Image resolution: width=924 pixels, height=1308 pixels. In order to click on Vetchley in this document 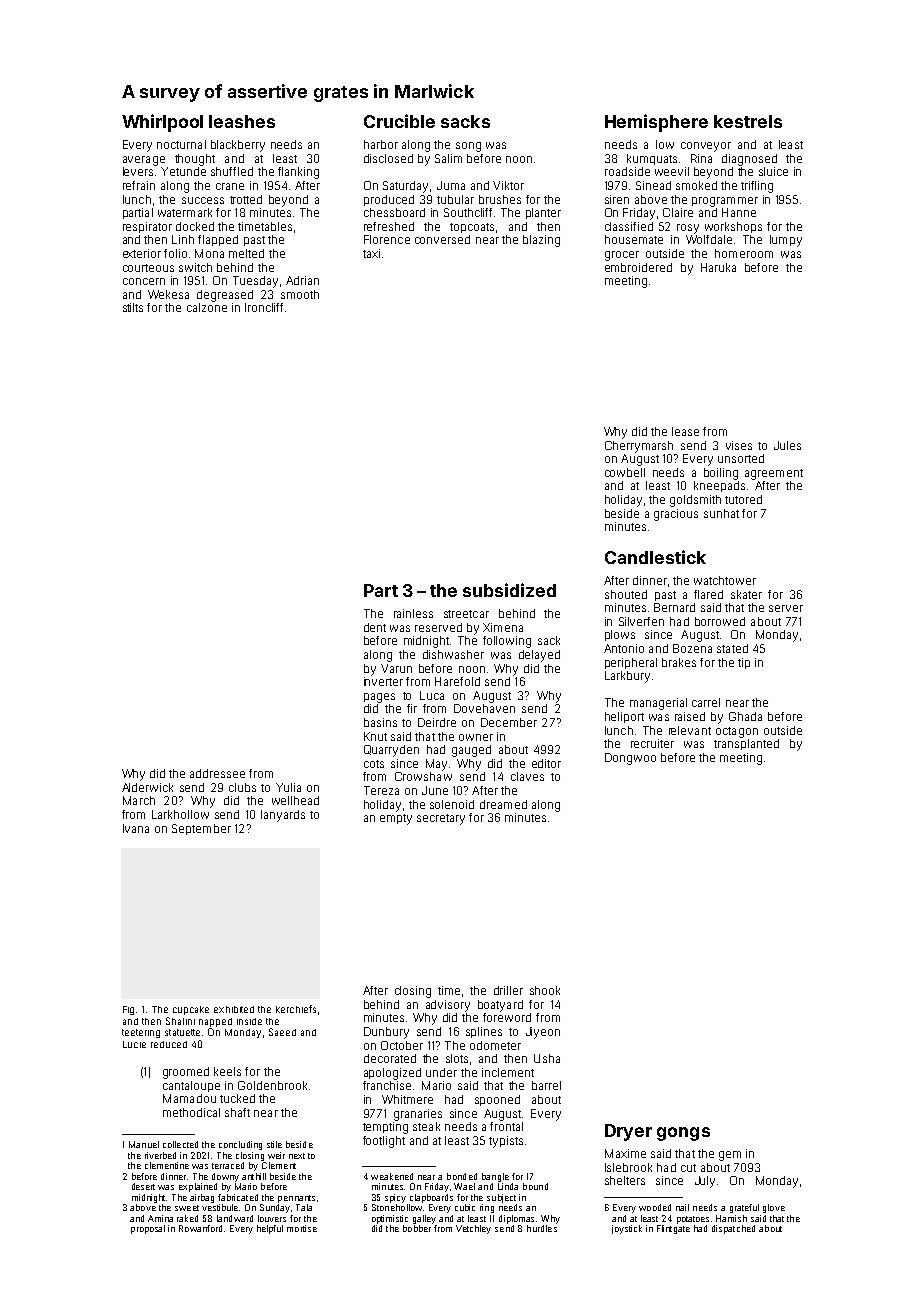, I will do `click(473, 1229)`.
